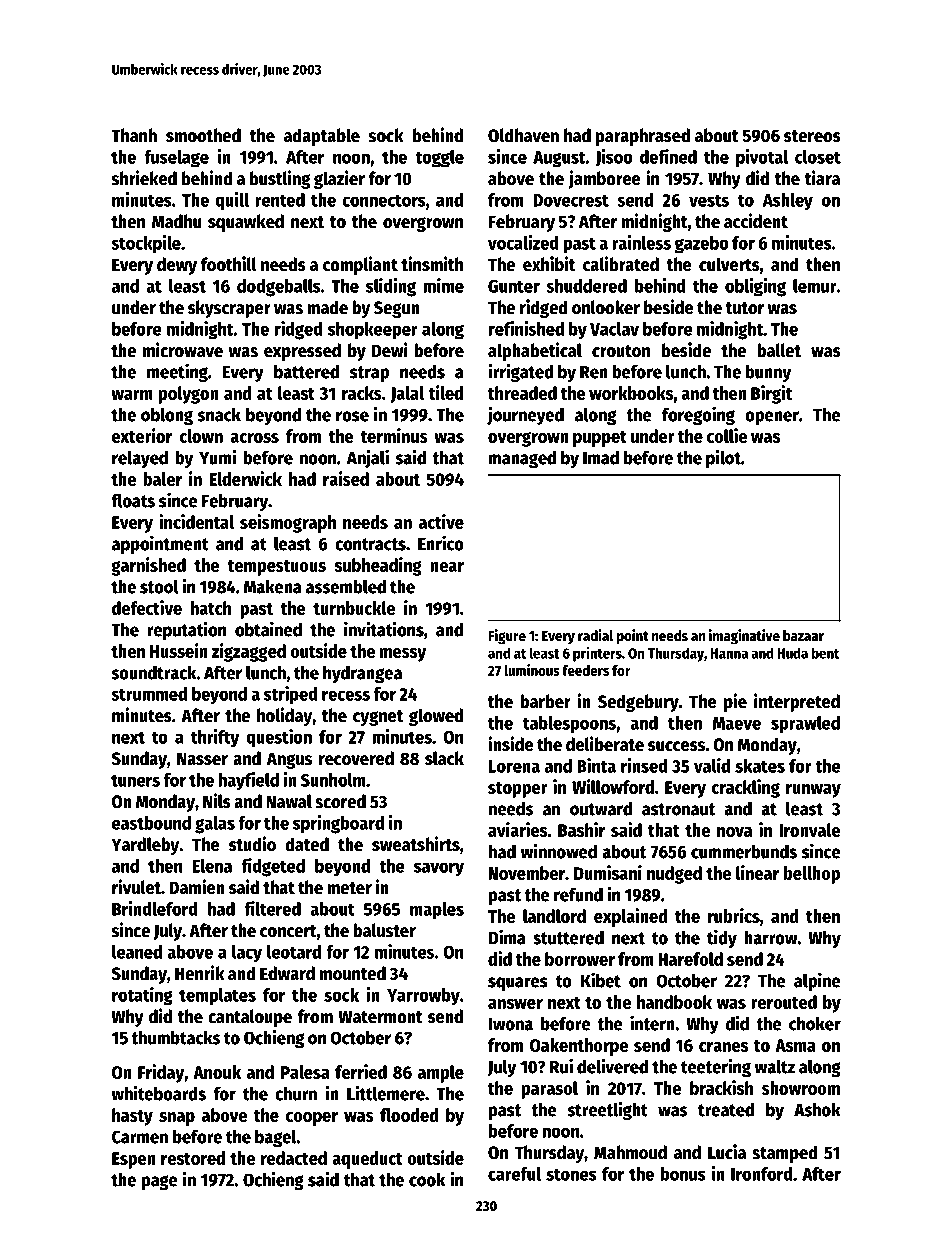 Image resolution: width=952 pixels, height=1233 pixels. I want to click on runway, so click(813, 791).
